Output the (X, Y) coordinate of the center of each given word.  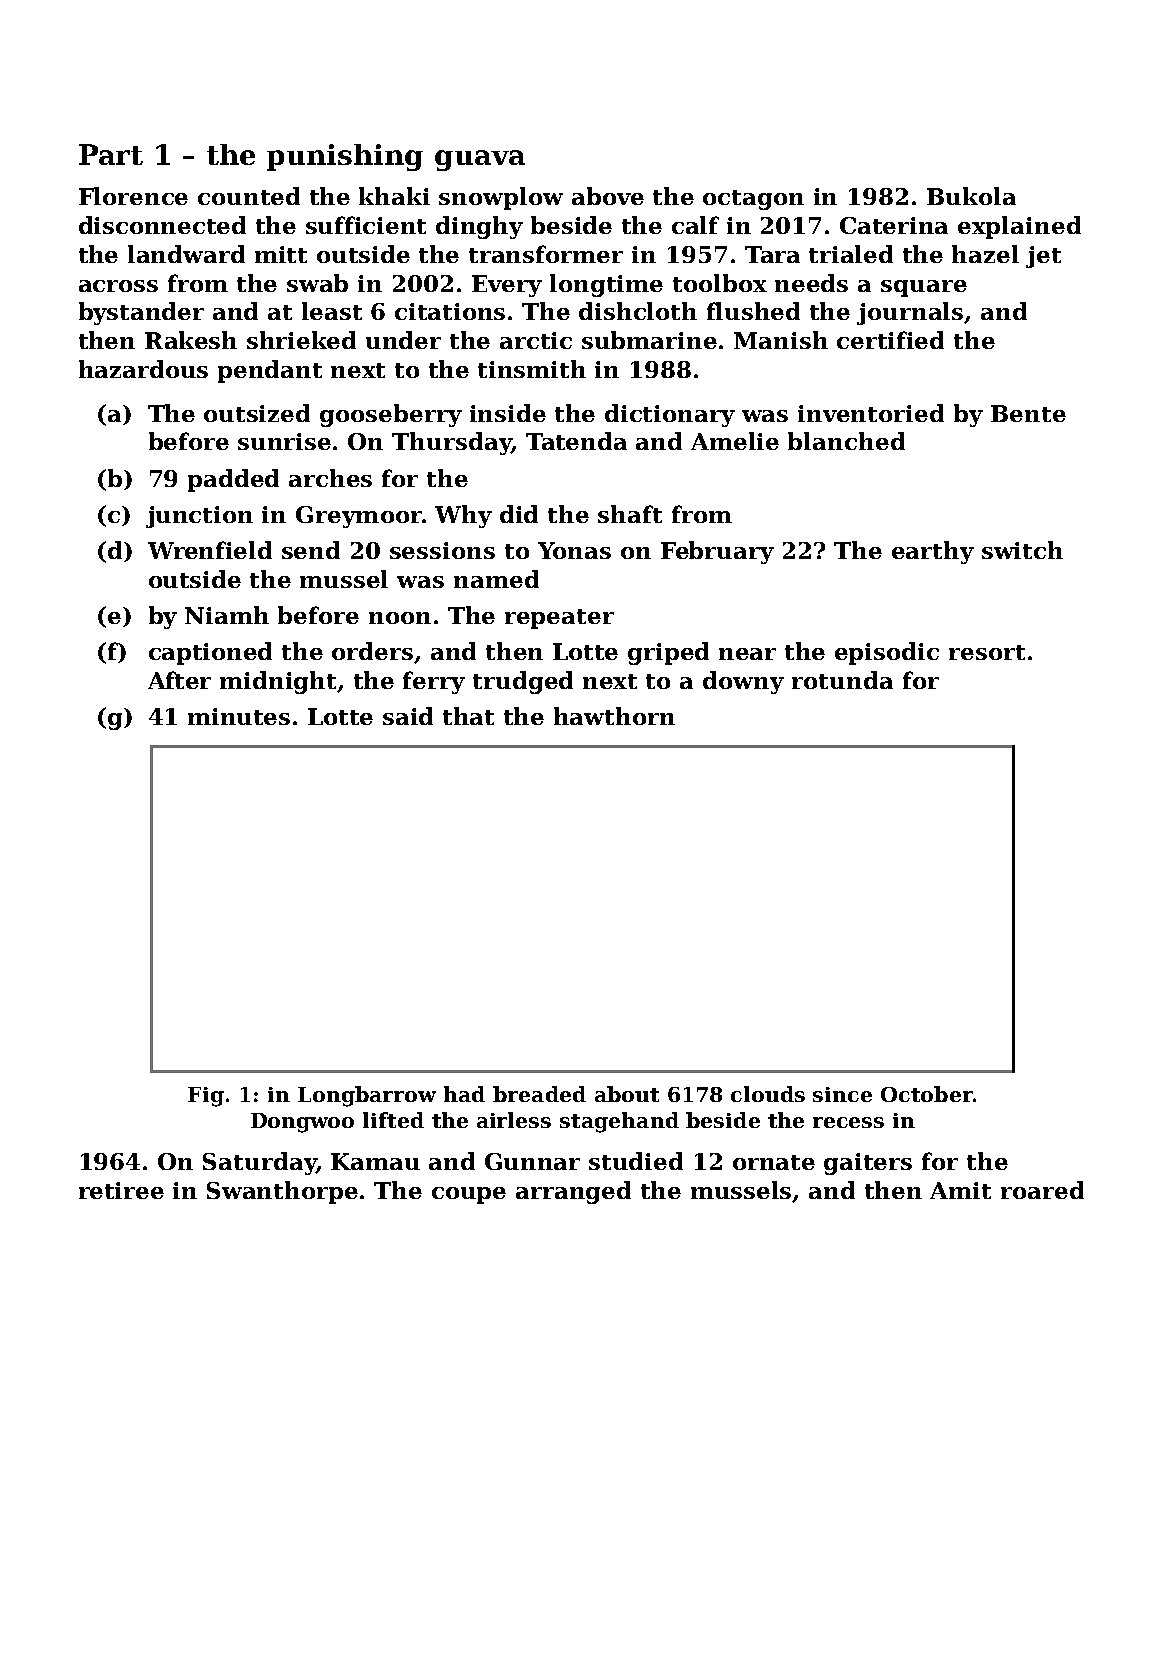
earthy (933, 552)
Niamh (227, 615)
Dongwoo (302, 1123)
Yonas (574, 550)
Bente (1028, 413)
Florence (133, 196)
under (403, 340)
